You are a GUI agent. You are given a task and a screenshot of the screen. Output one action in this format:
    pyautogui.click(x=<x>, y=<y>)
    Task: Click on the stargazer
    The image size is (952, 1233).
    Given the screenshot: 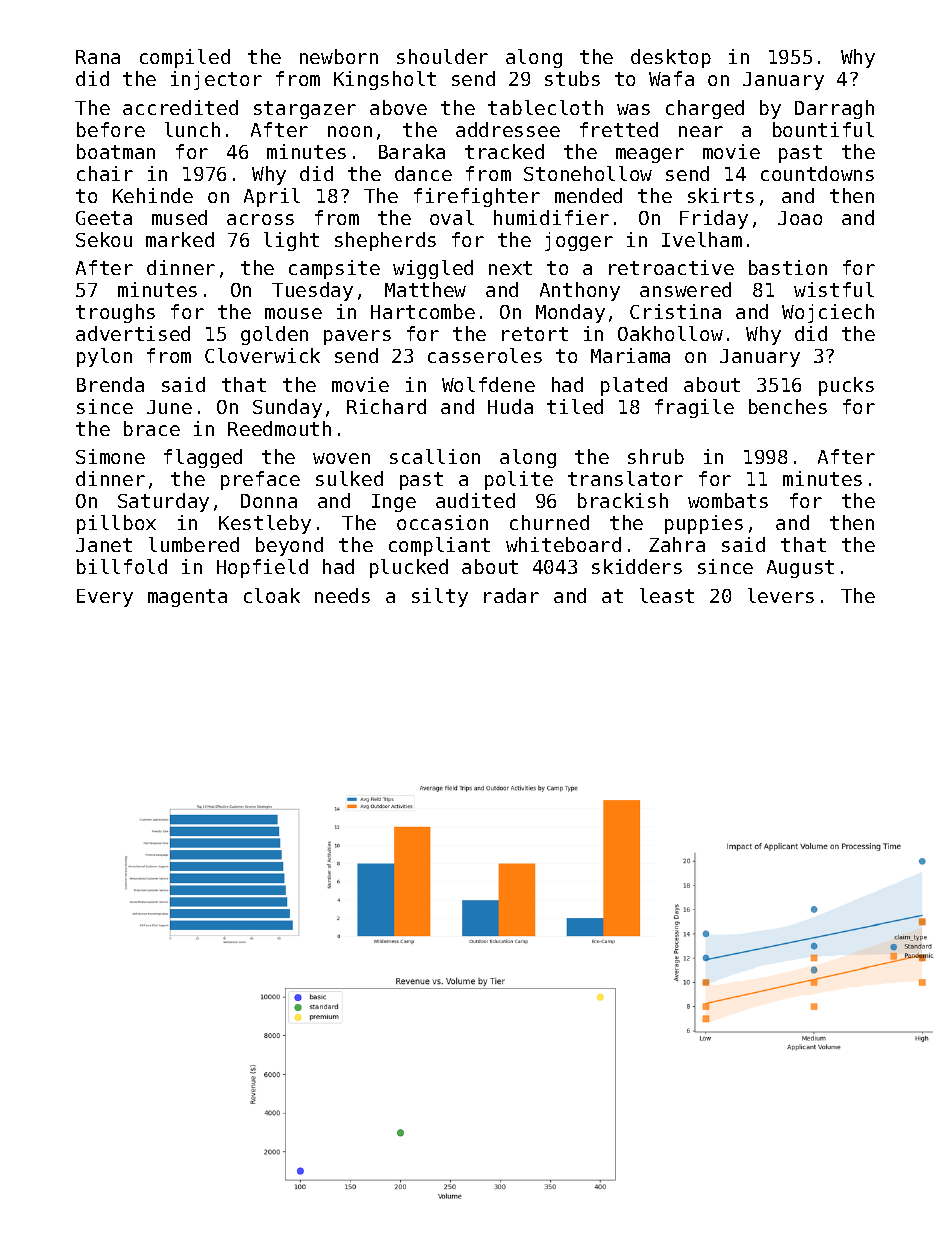 What is the action you would take?
    pyautogui.click(x=305, y=110)
